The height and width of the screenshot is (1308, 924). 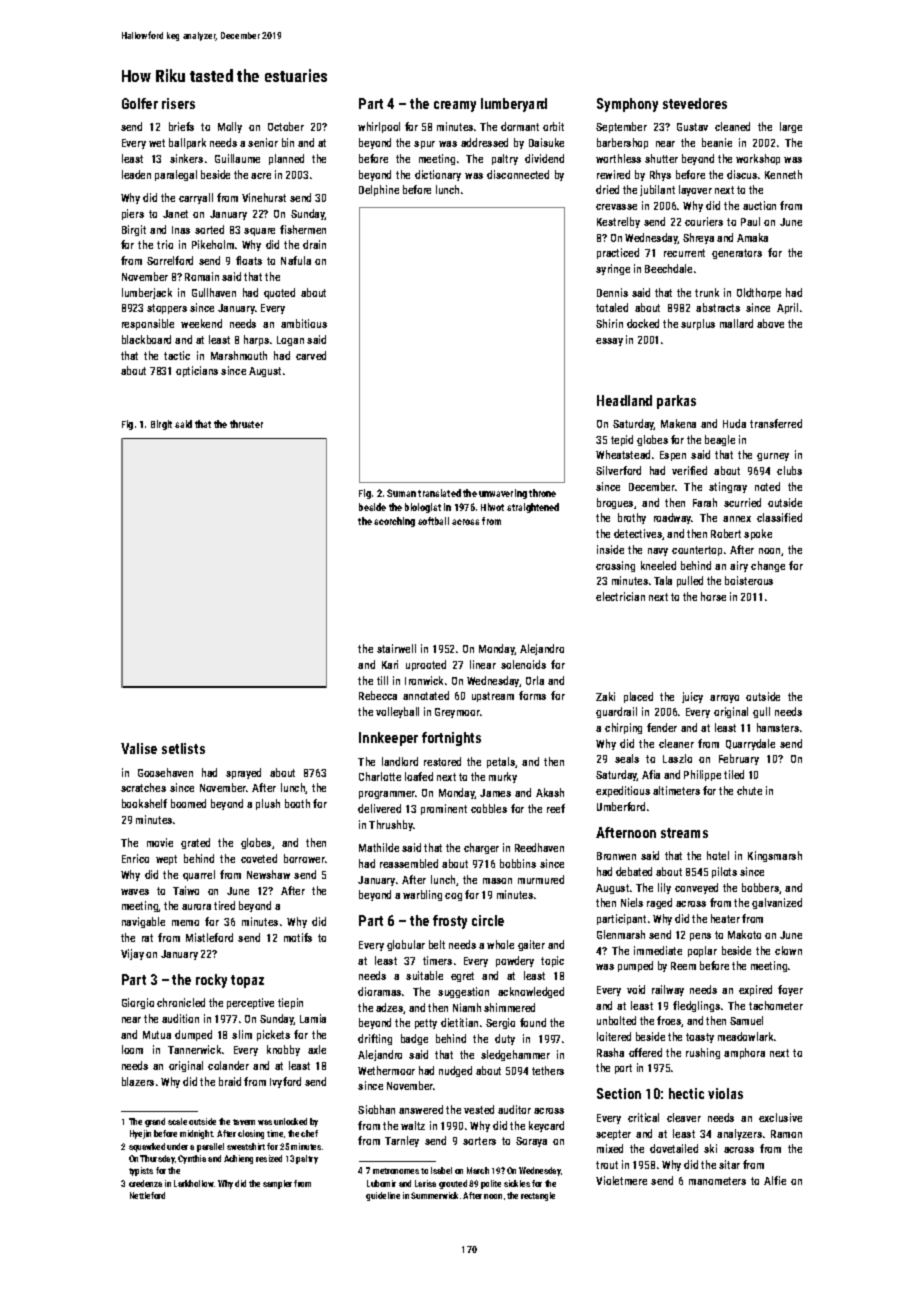 I want to click on stevedores, so click(x=695, y=103).
